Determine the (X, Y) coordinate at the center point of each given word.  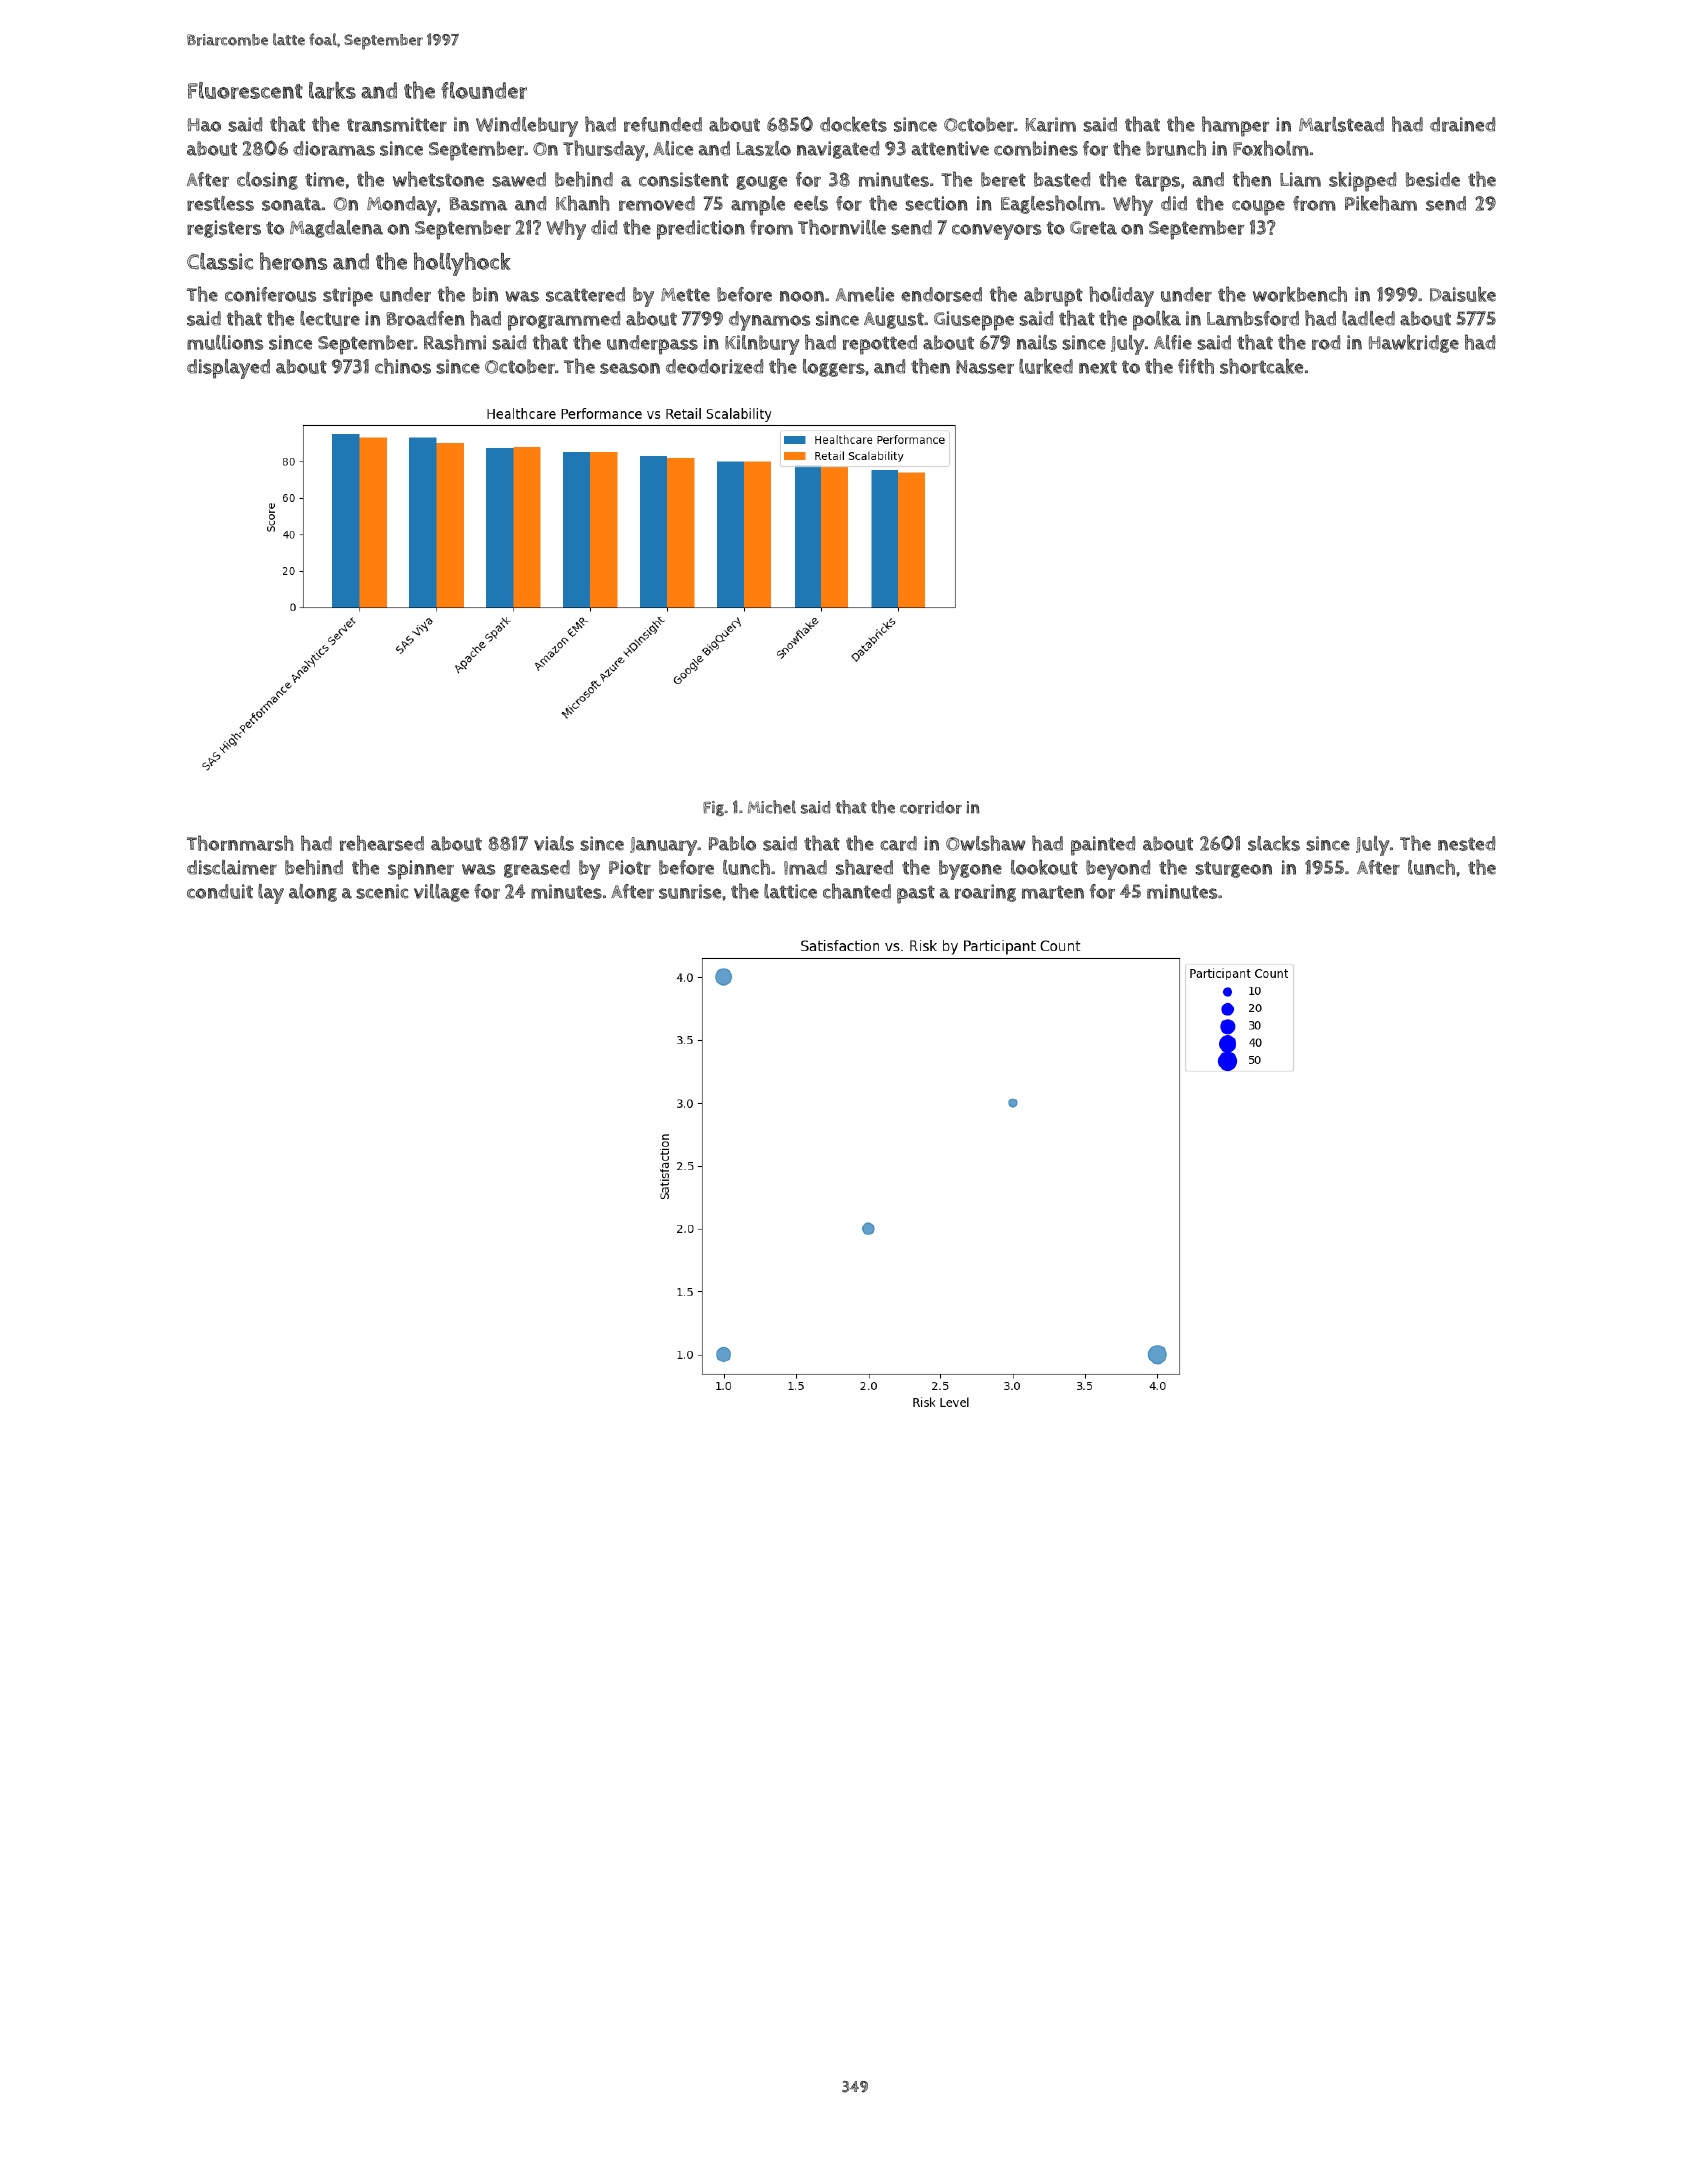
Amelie (865, 294)
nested (1466, 843)
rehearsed (382, 843)
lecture (330, 318)
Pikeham (1381, 203)
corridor (931, 807)
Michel (772, 807)
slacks (1274, 843)
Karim (1051, 124)
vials (554, 843)
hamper (1235, 126)
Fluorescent (245, 90)
